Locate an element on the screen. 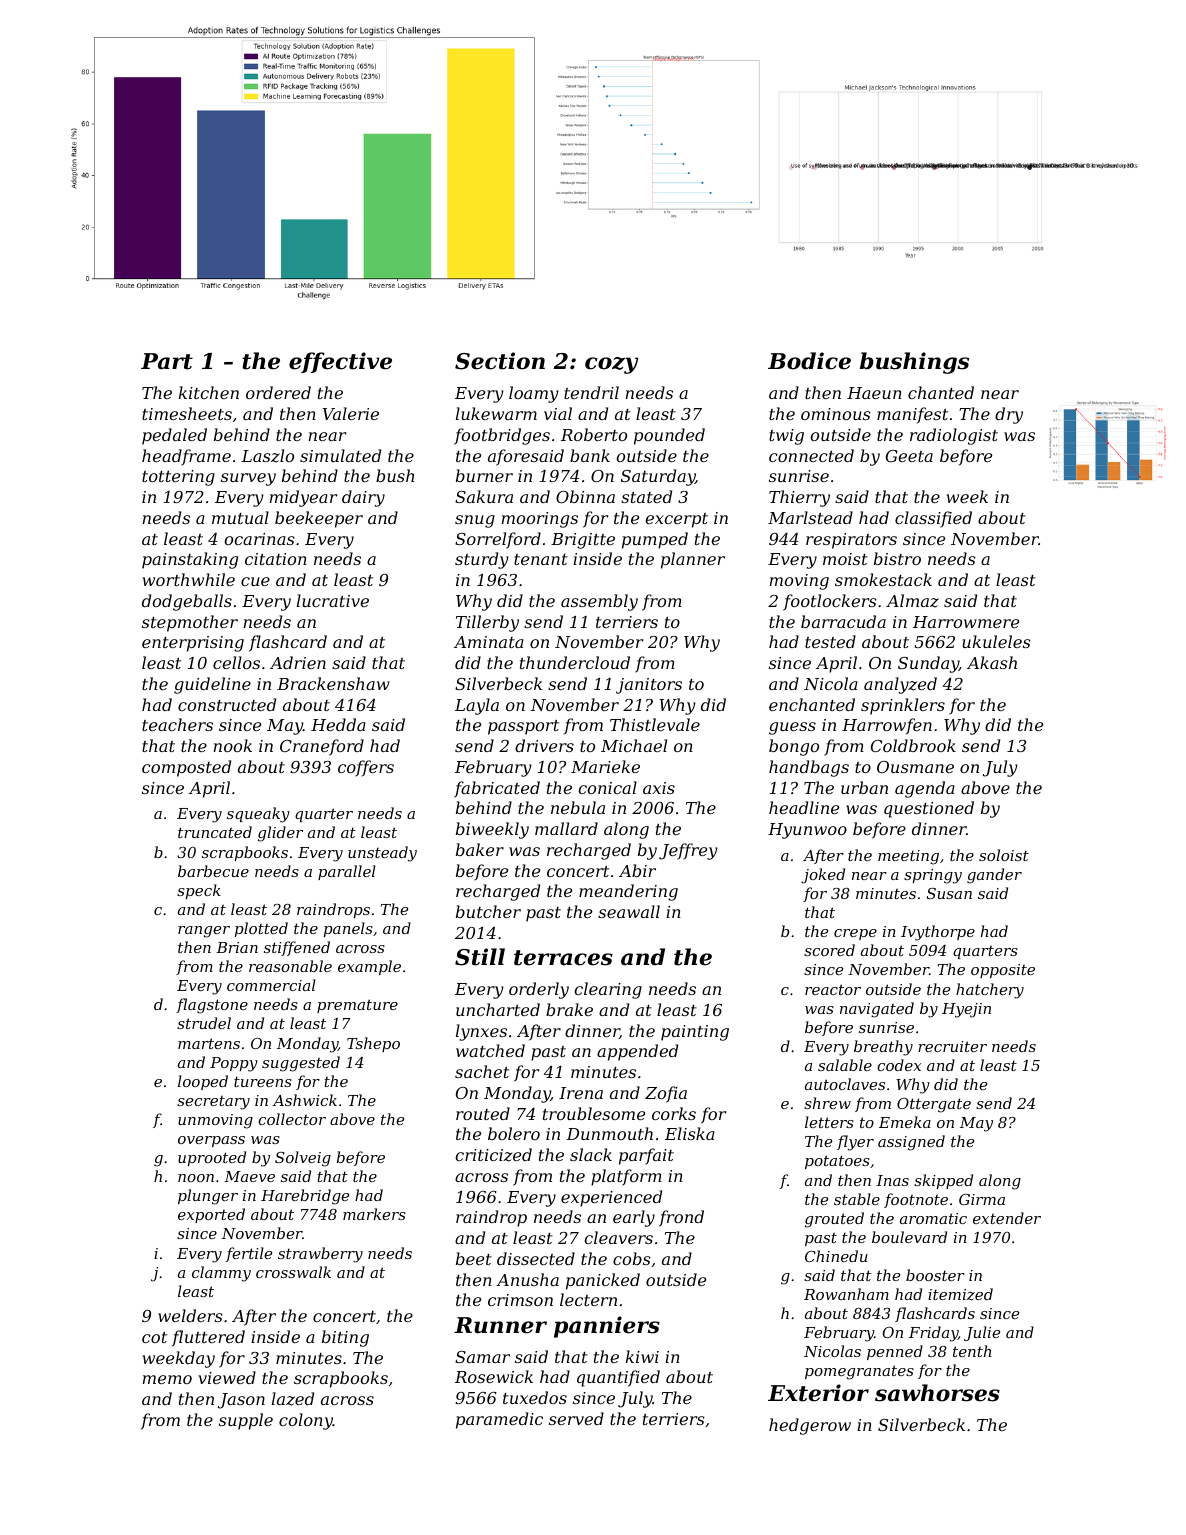 The height and width of the screenshot is (1535, 1186). soloist is located at coordinates (1004, 855).
